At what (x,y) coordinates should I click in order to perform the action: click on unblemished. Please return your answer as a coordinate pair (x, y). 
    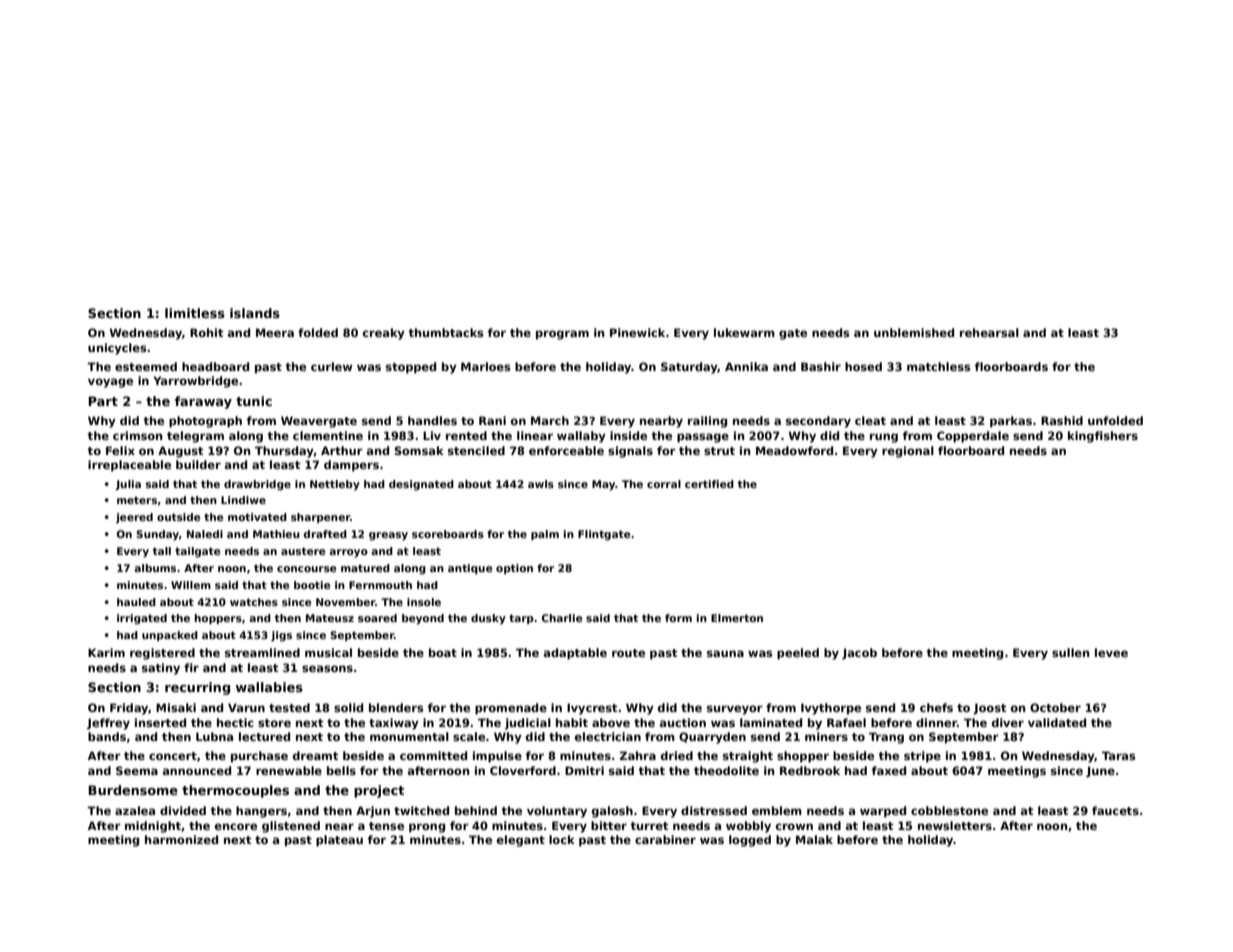
    Looking at the image, I should click on (914, 332).
